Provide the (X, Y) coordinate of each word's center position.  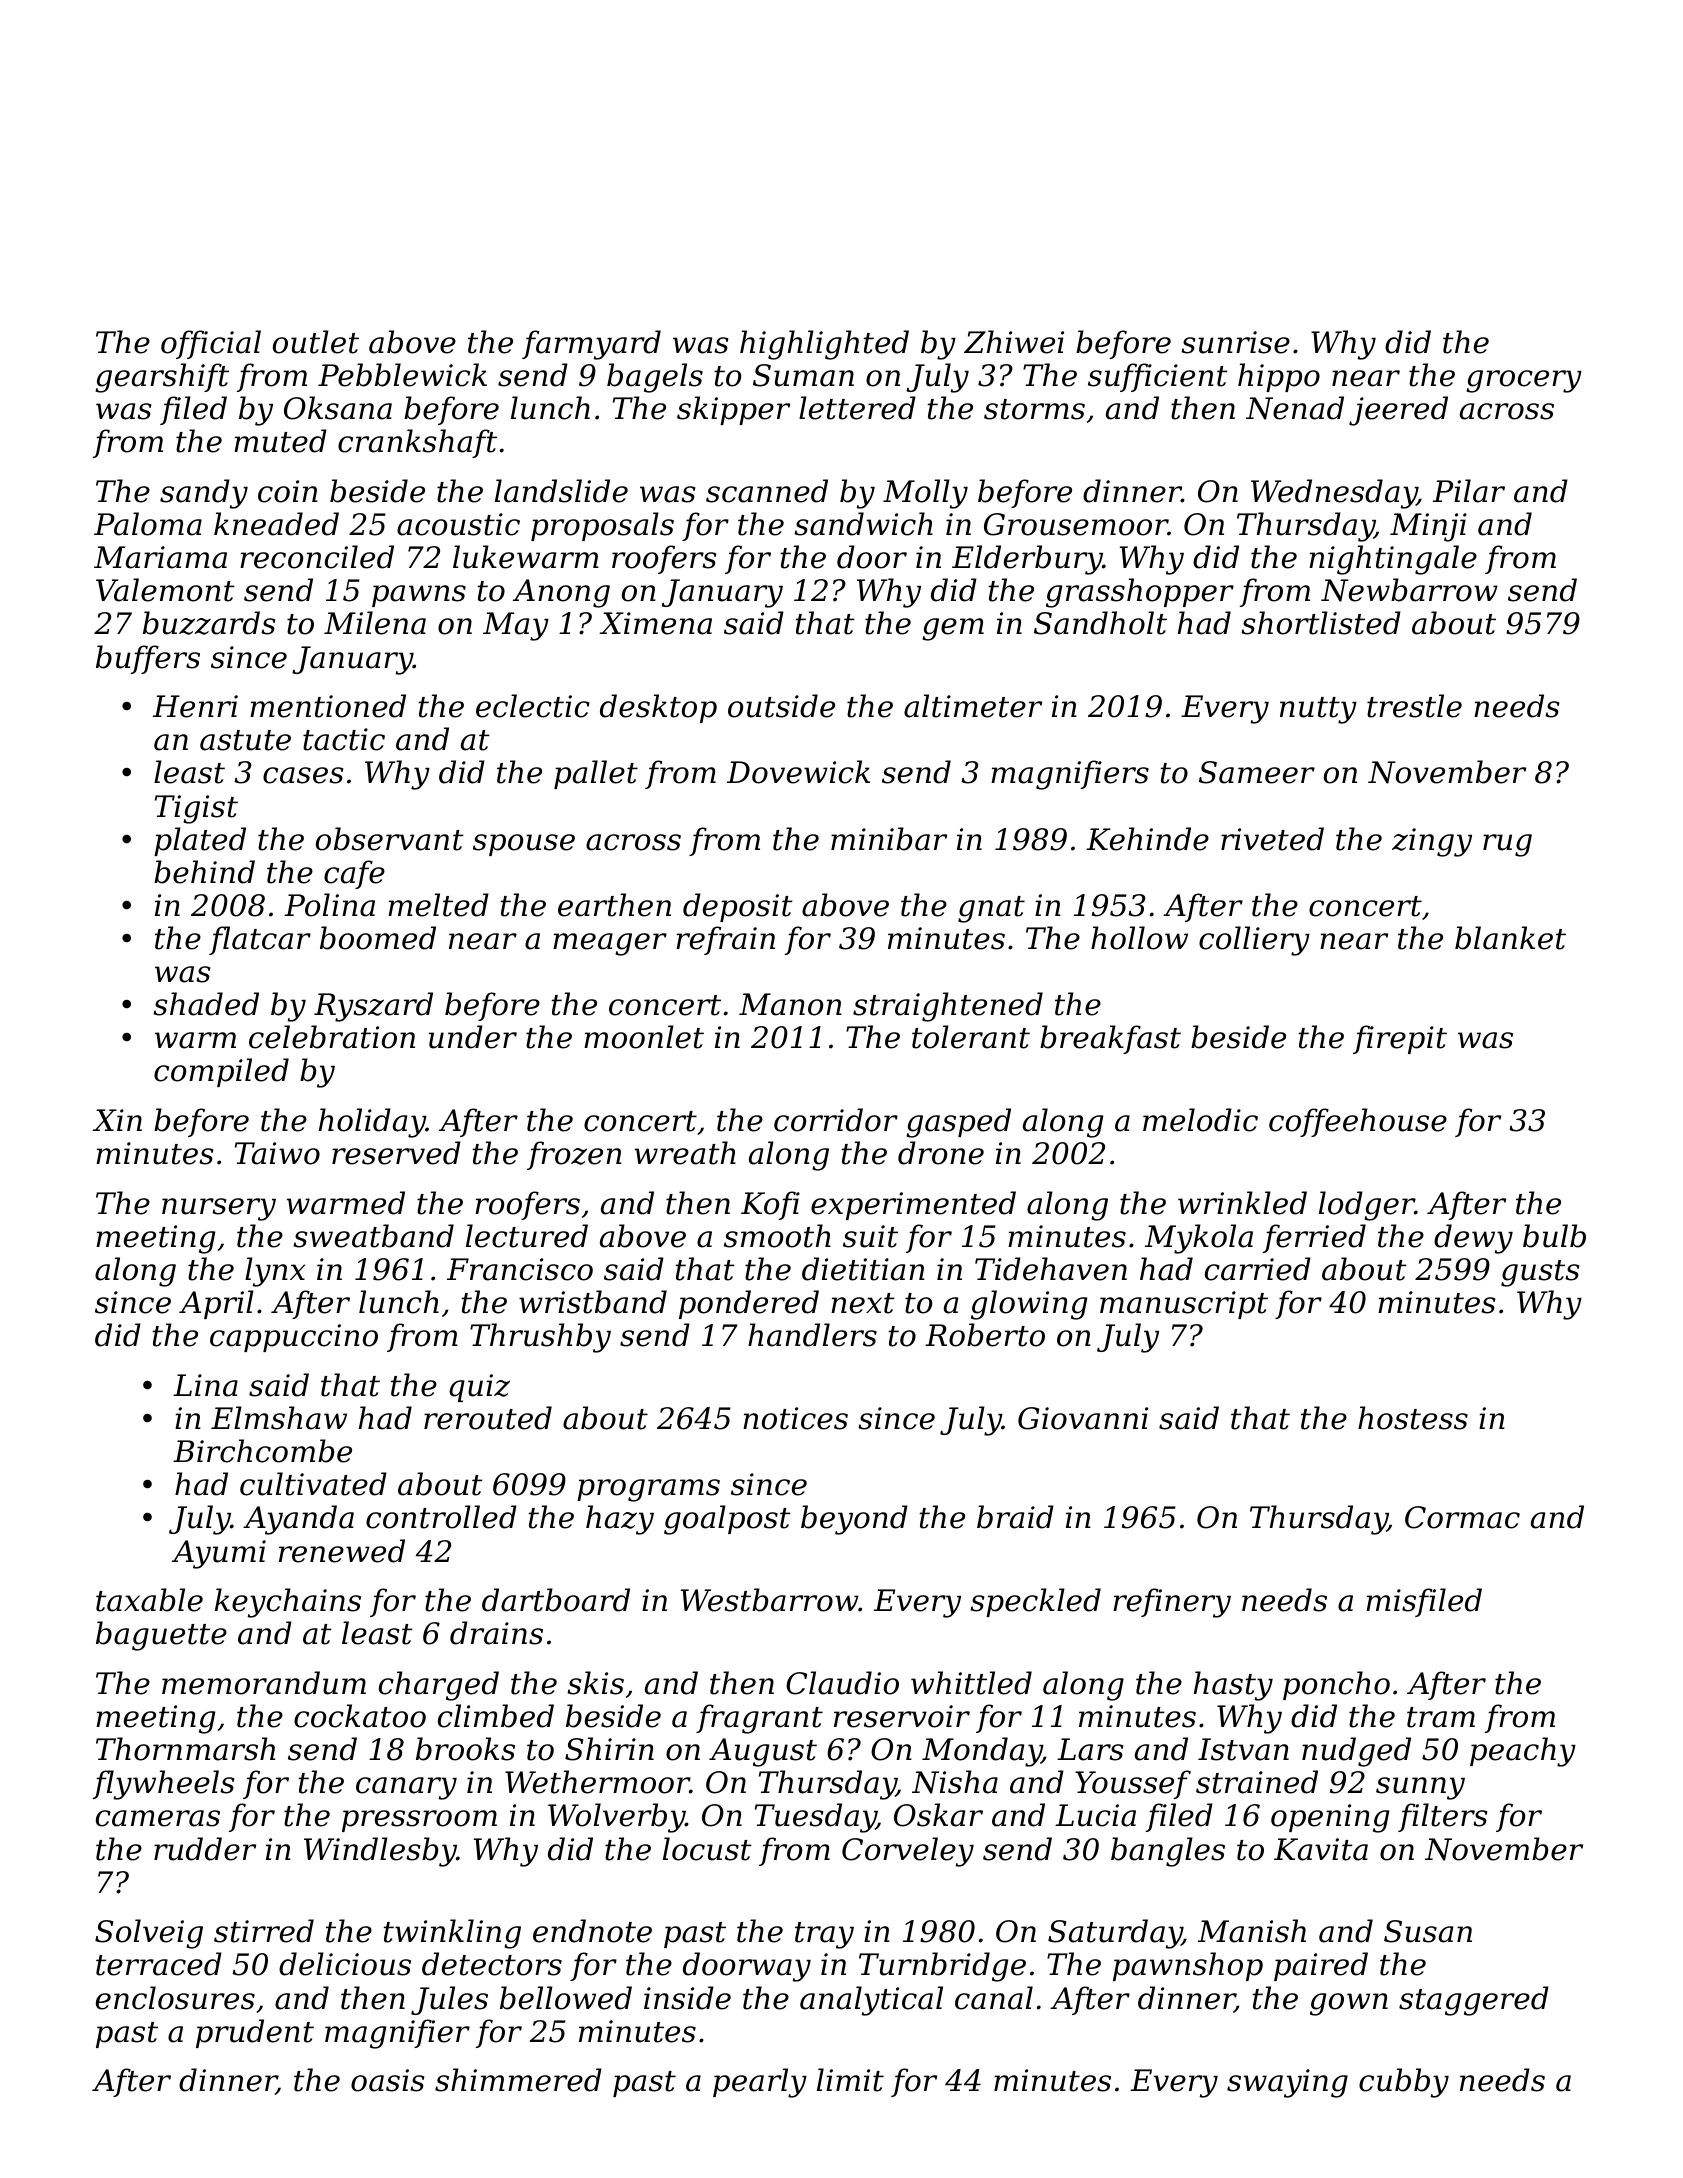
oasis (387, 2080)
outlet (316, 342)
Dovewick (798, 772)
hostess (1413, 1418)
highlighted (824, 345)
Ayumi (219, 1554)
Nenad (1295, 408)
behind (204, 872)
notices (795, 1418)
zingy (1432, 842)
